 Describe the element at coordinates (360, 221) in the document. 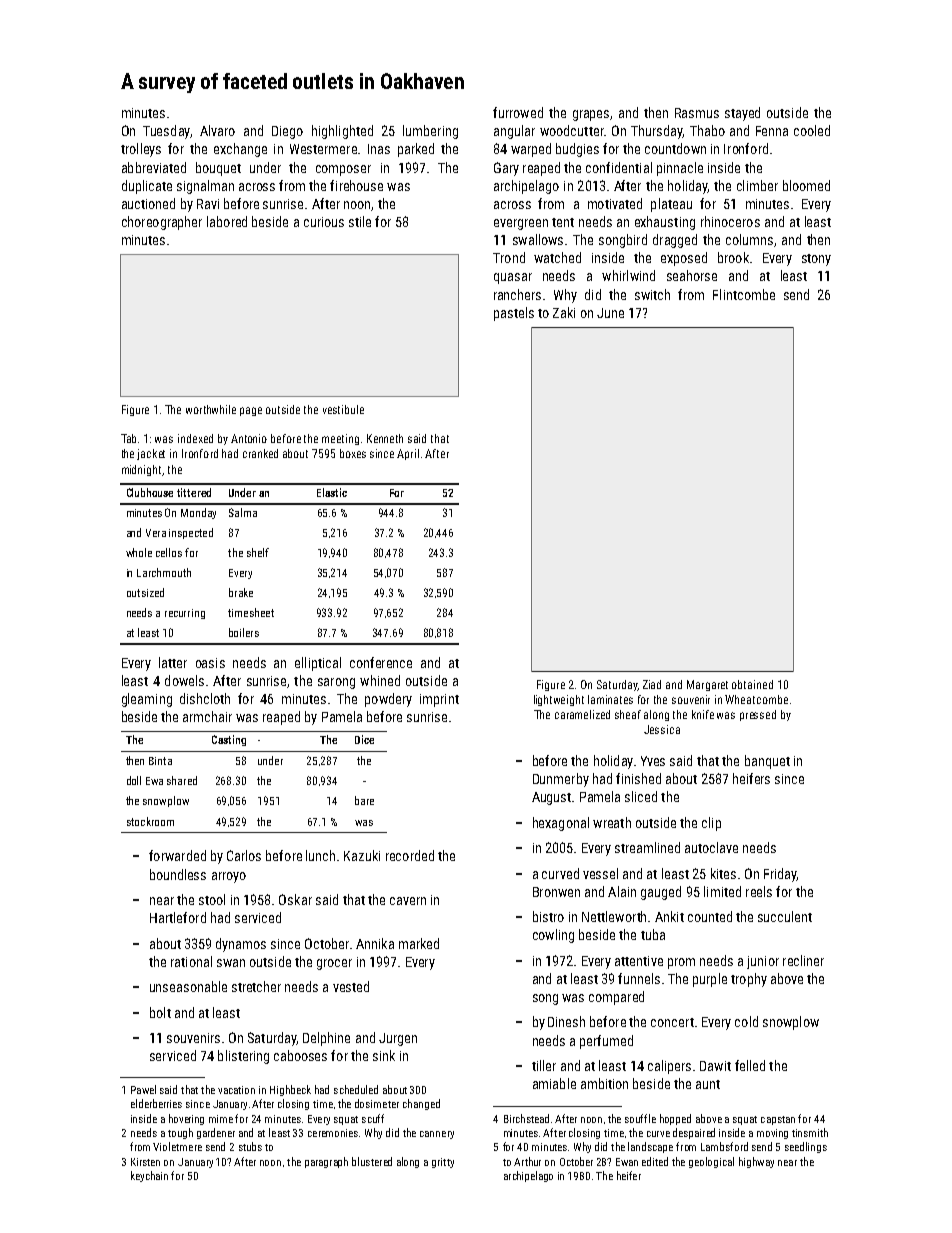

I see `stile` at that location.
